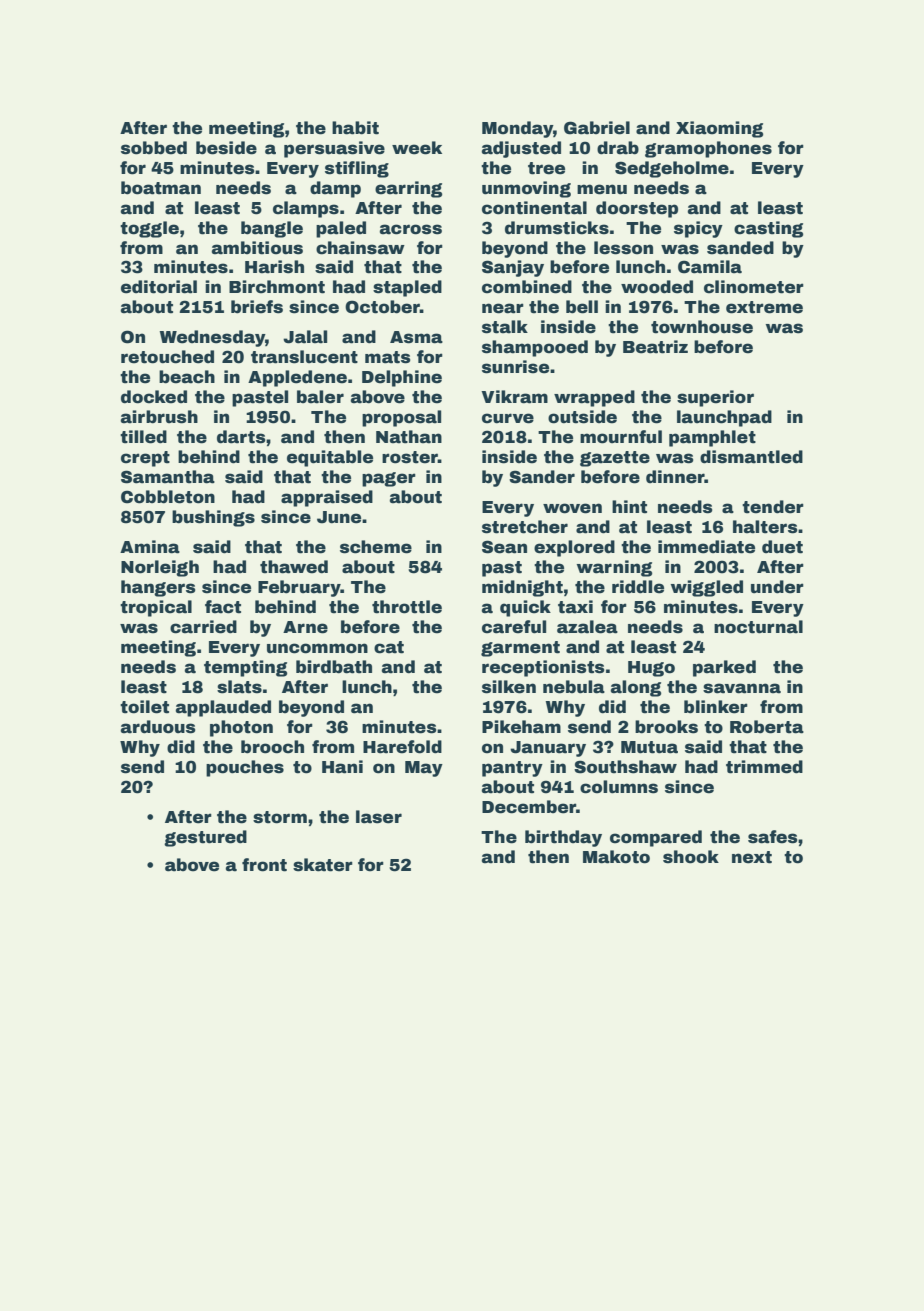 This screenshot has height=1311, width=924. What do you see at coordinates (535, 348) in the screenshot?
I see `shampooed` at bounding box center [535, 348].
